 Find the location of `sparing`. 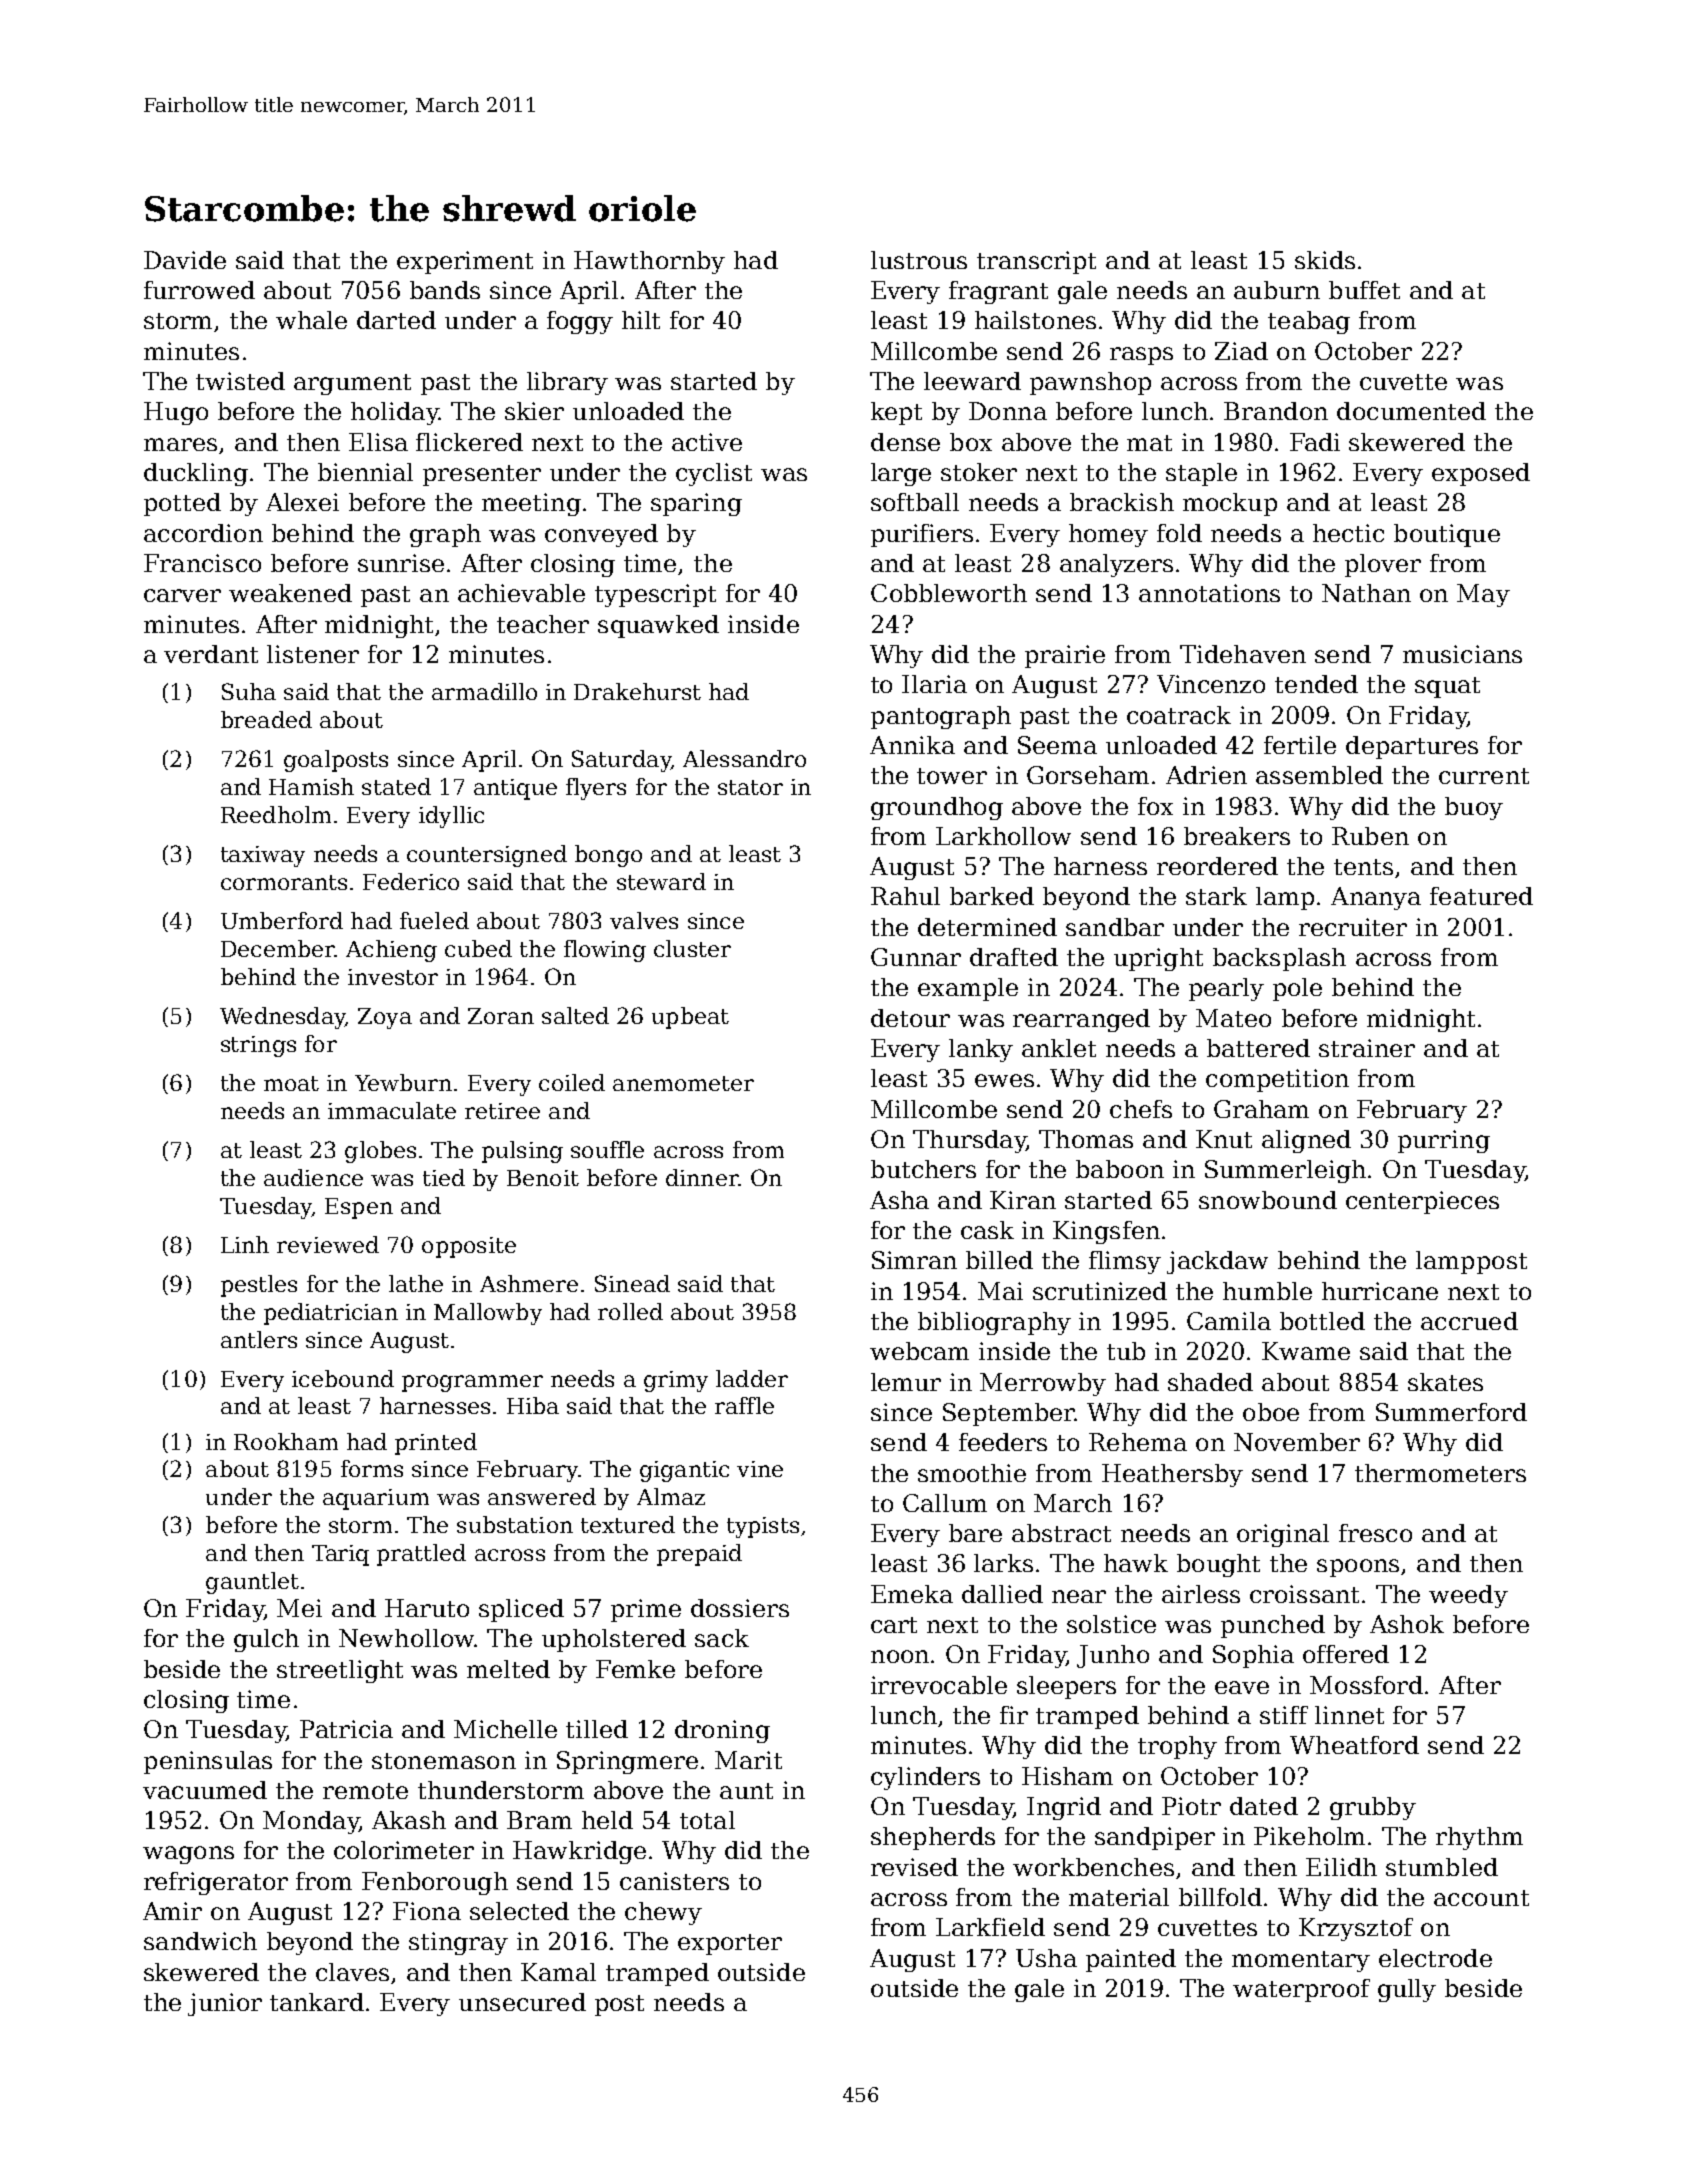

sparing is located at coordinates (696, 504).
